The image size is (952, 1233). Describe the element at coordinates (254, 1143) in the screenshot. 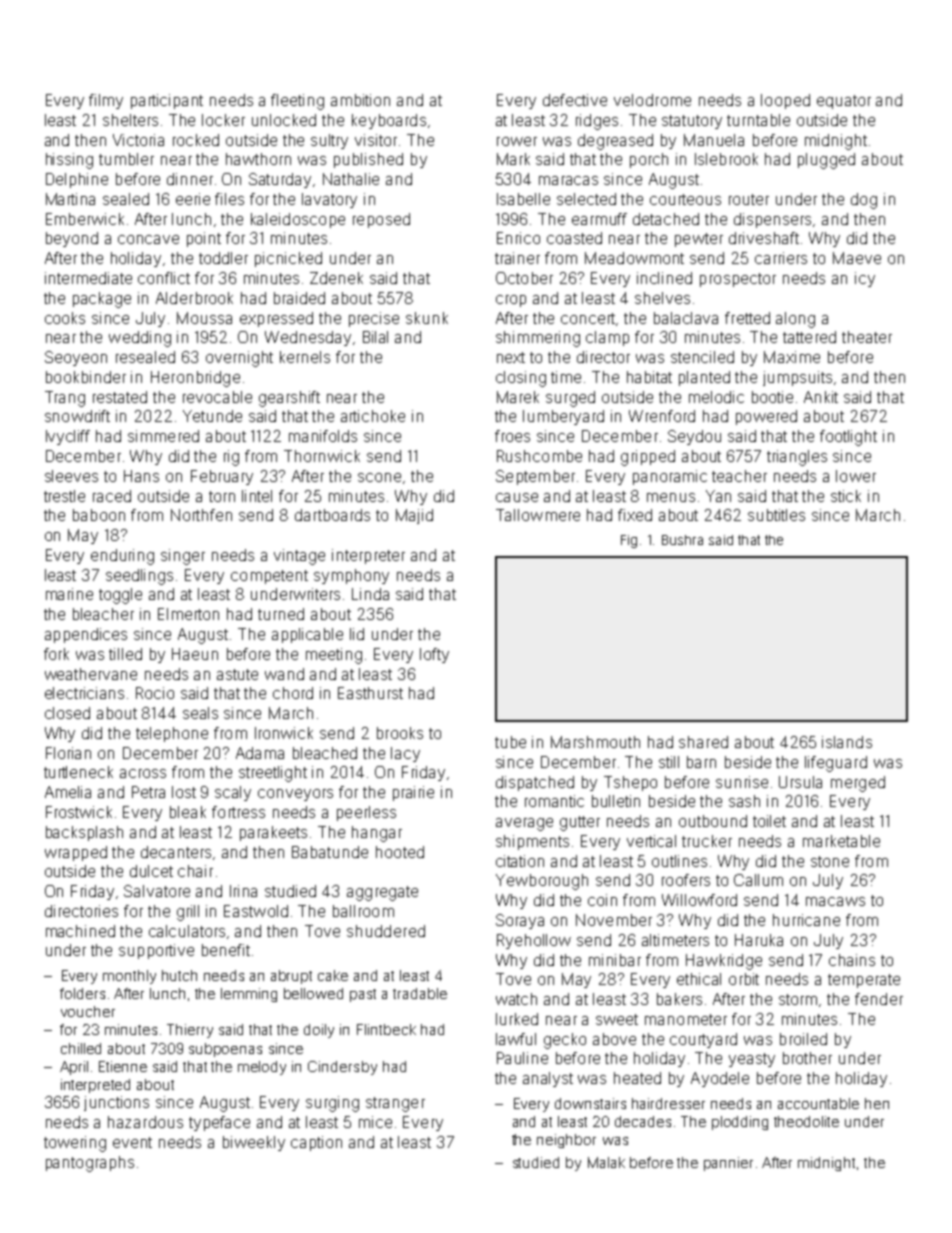

I see `biweekly` at that location.
